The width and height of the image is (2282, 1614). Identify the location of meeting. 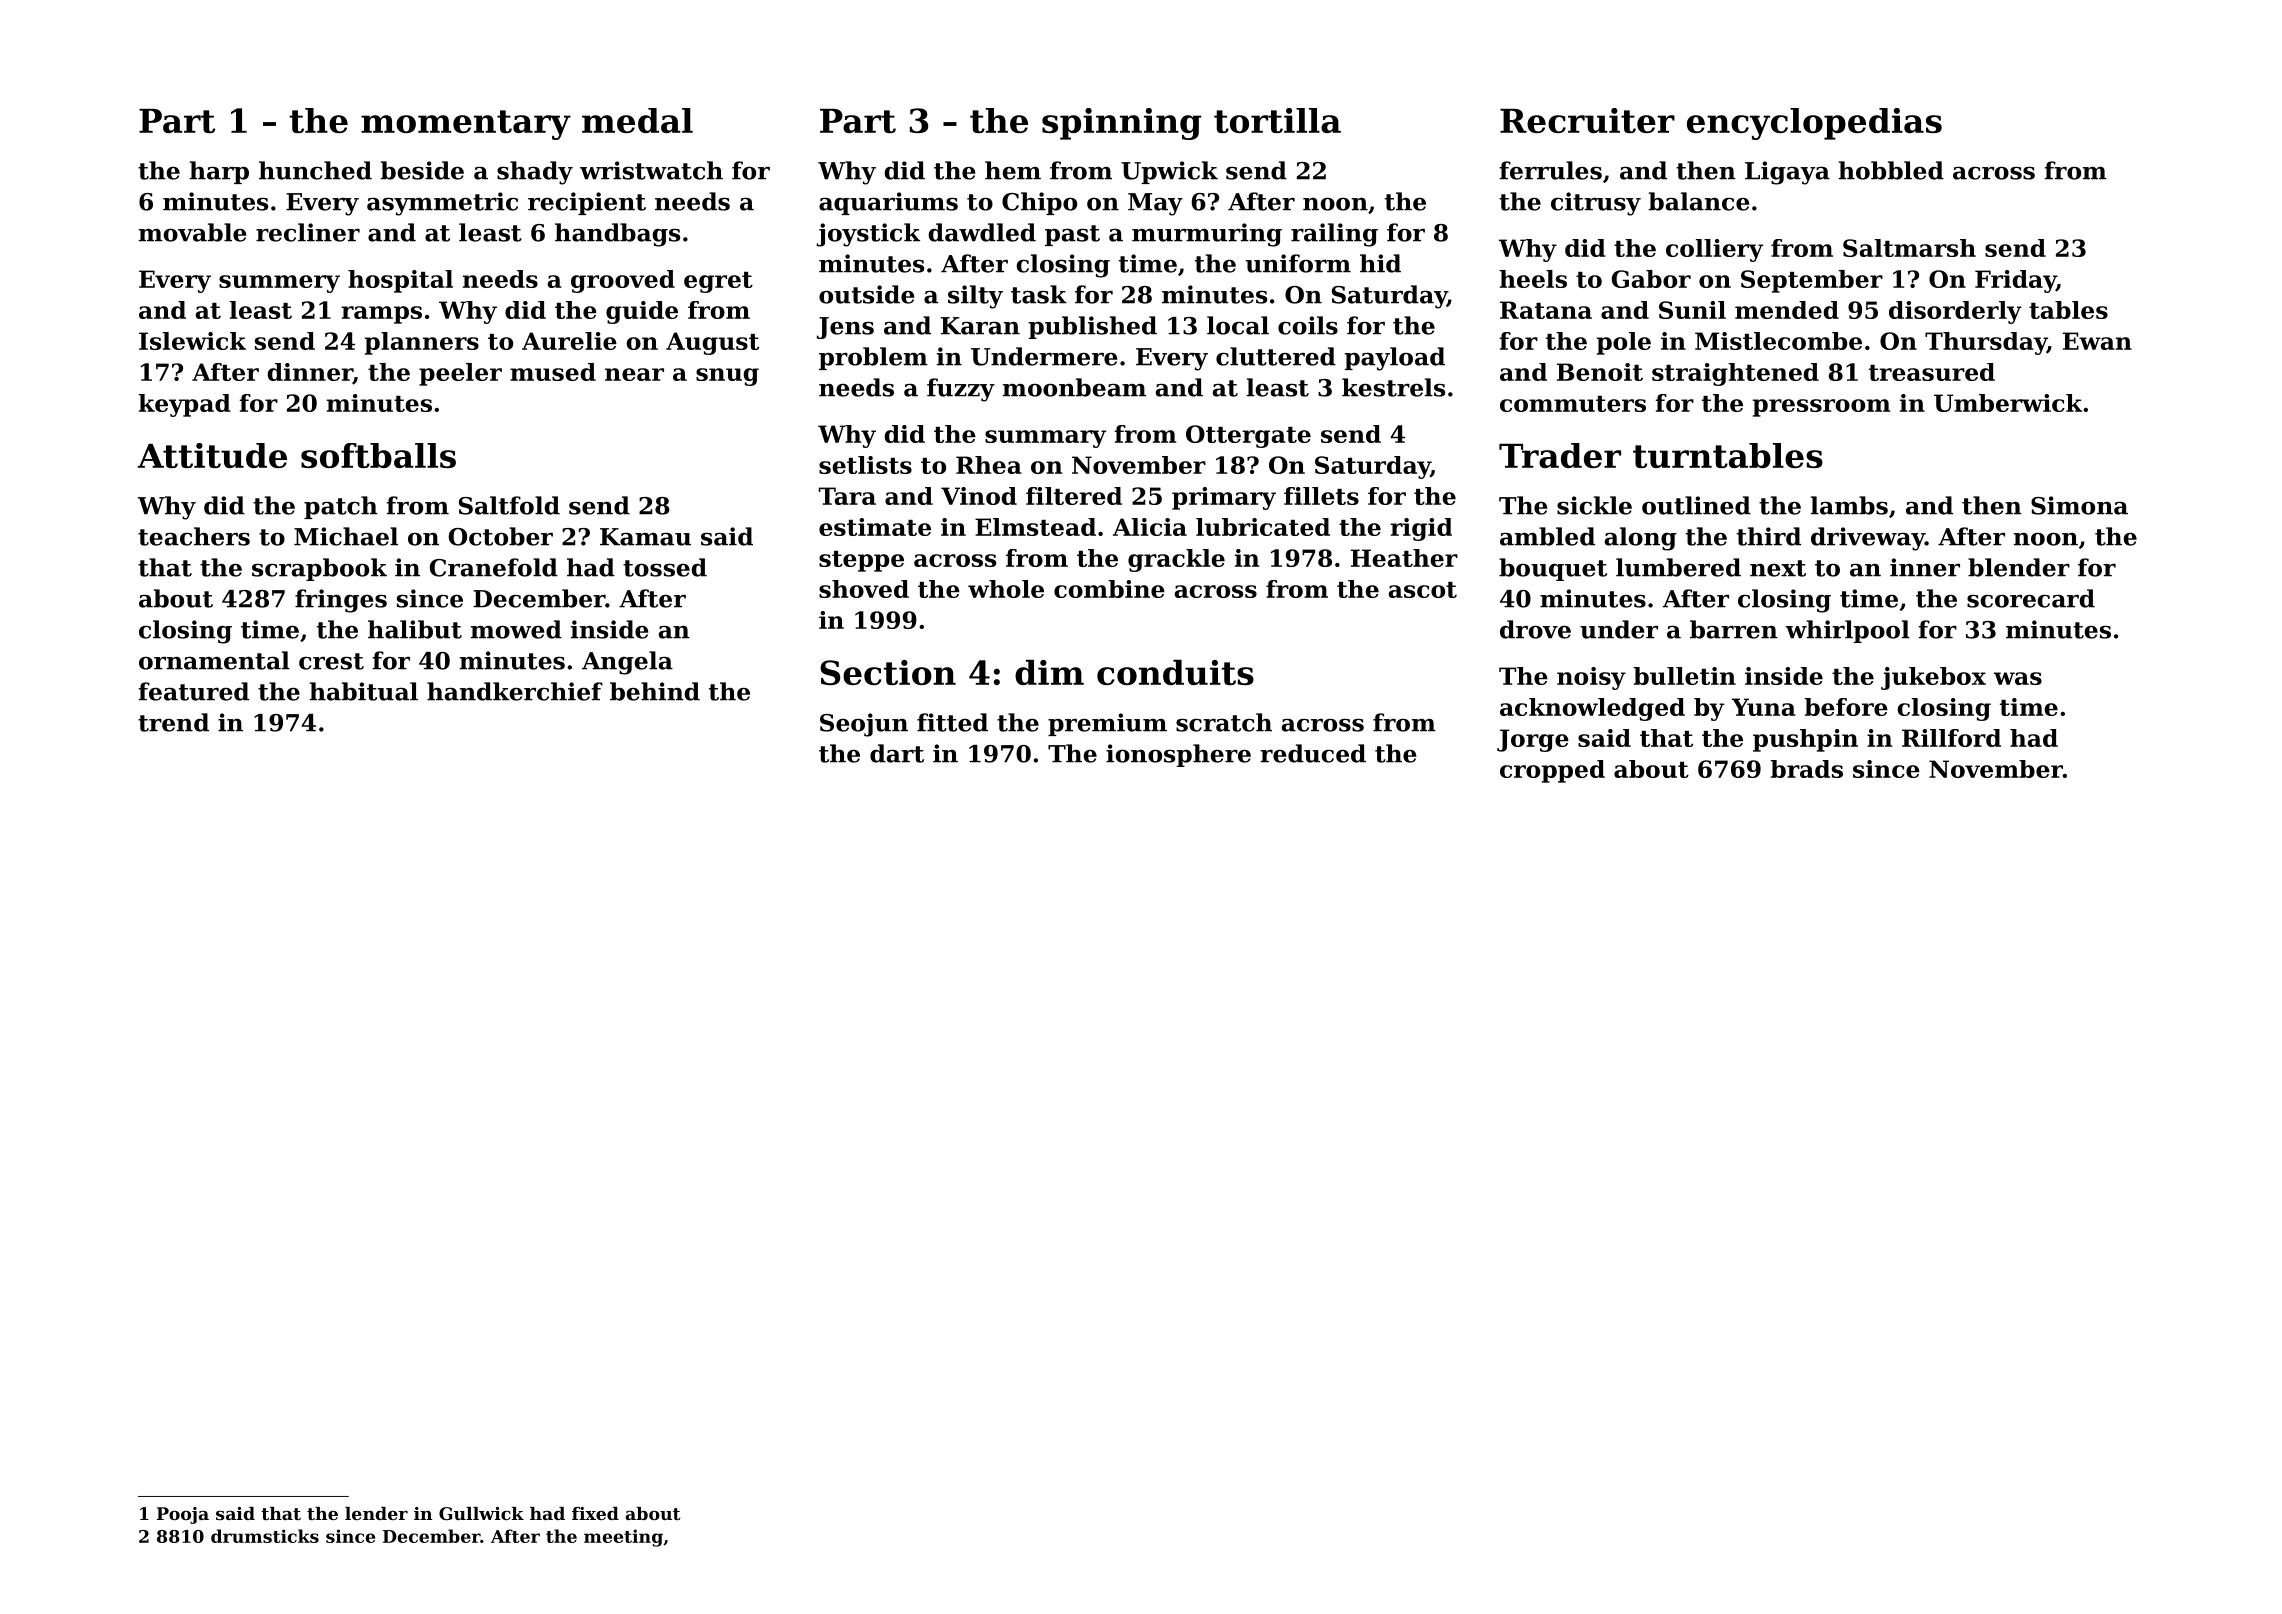
(623, 1538).
